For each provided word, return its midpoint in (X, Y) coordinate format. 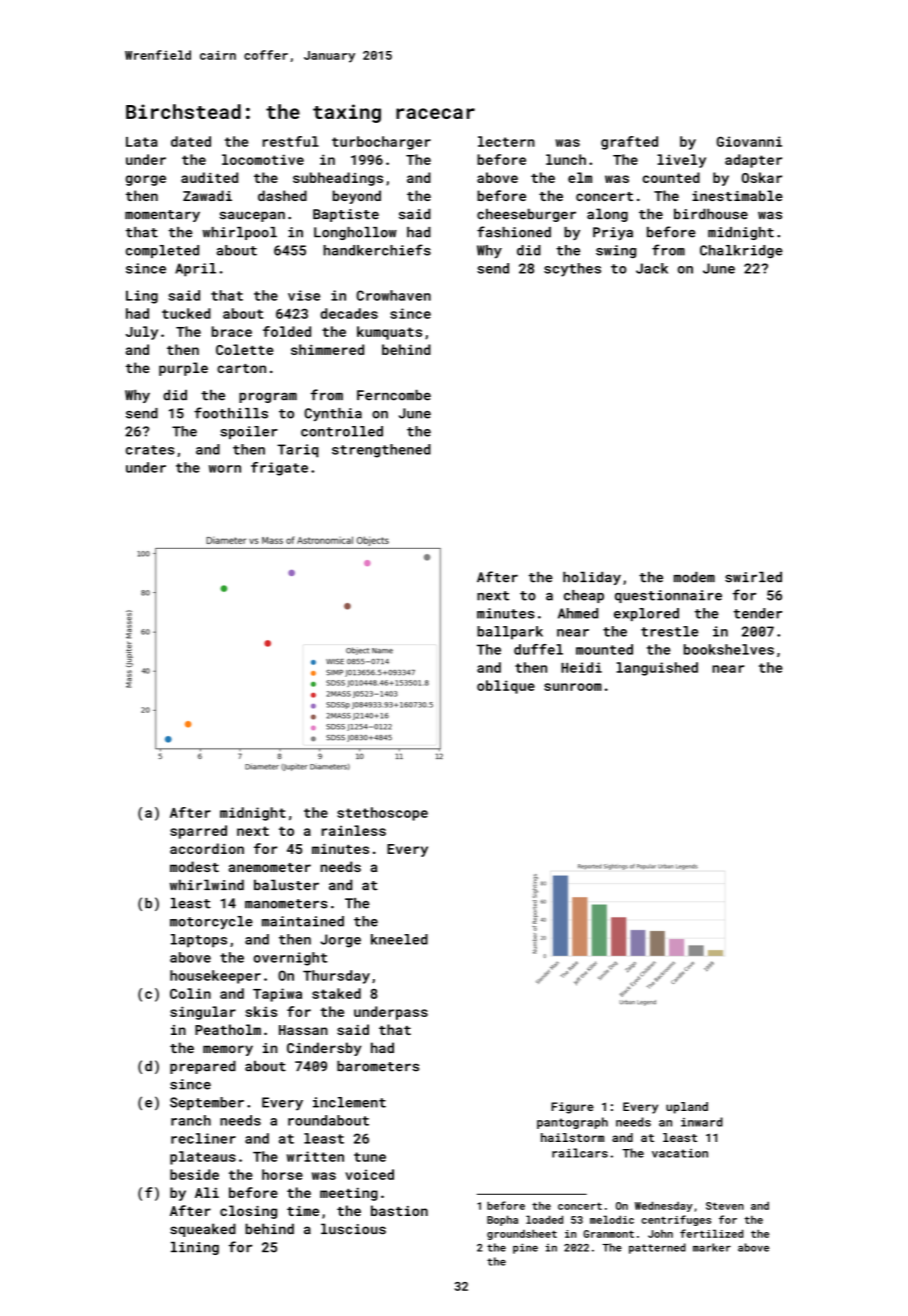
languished (657, 669)
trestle (669, 631)
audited (209, 177)
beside (194, 1174)
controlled (342, 431)
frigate (279, 469)
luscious (353, 1229)
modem (694, 577)
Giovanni (749, 141)
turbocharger (381, 143)
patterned (657, 1248)
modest (194, 866)
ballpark (510, 633)
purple (183, 369)
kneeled (399, 939)
